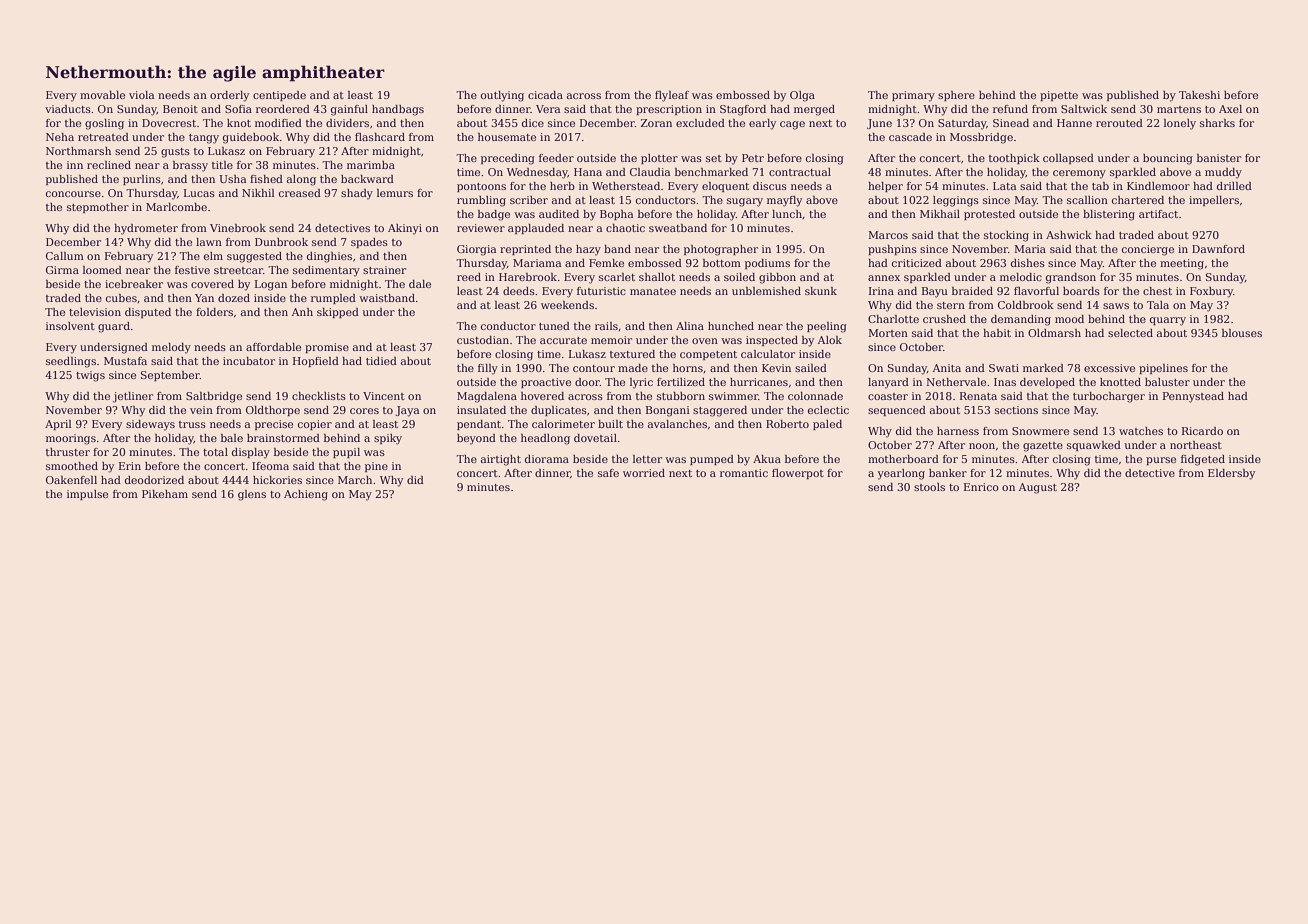  What do you see at coordinates (102, 95) in the screenshot?
I see `movable` at bounding box center [102, 95].
